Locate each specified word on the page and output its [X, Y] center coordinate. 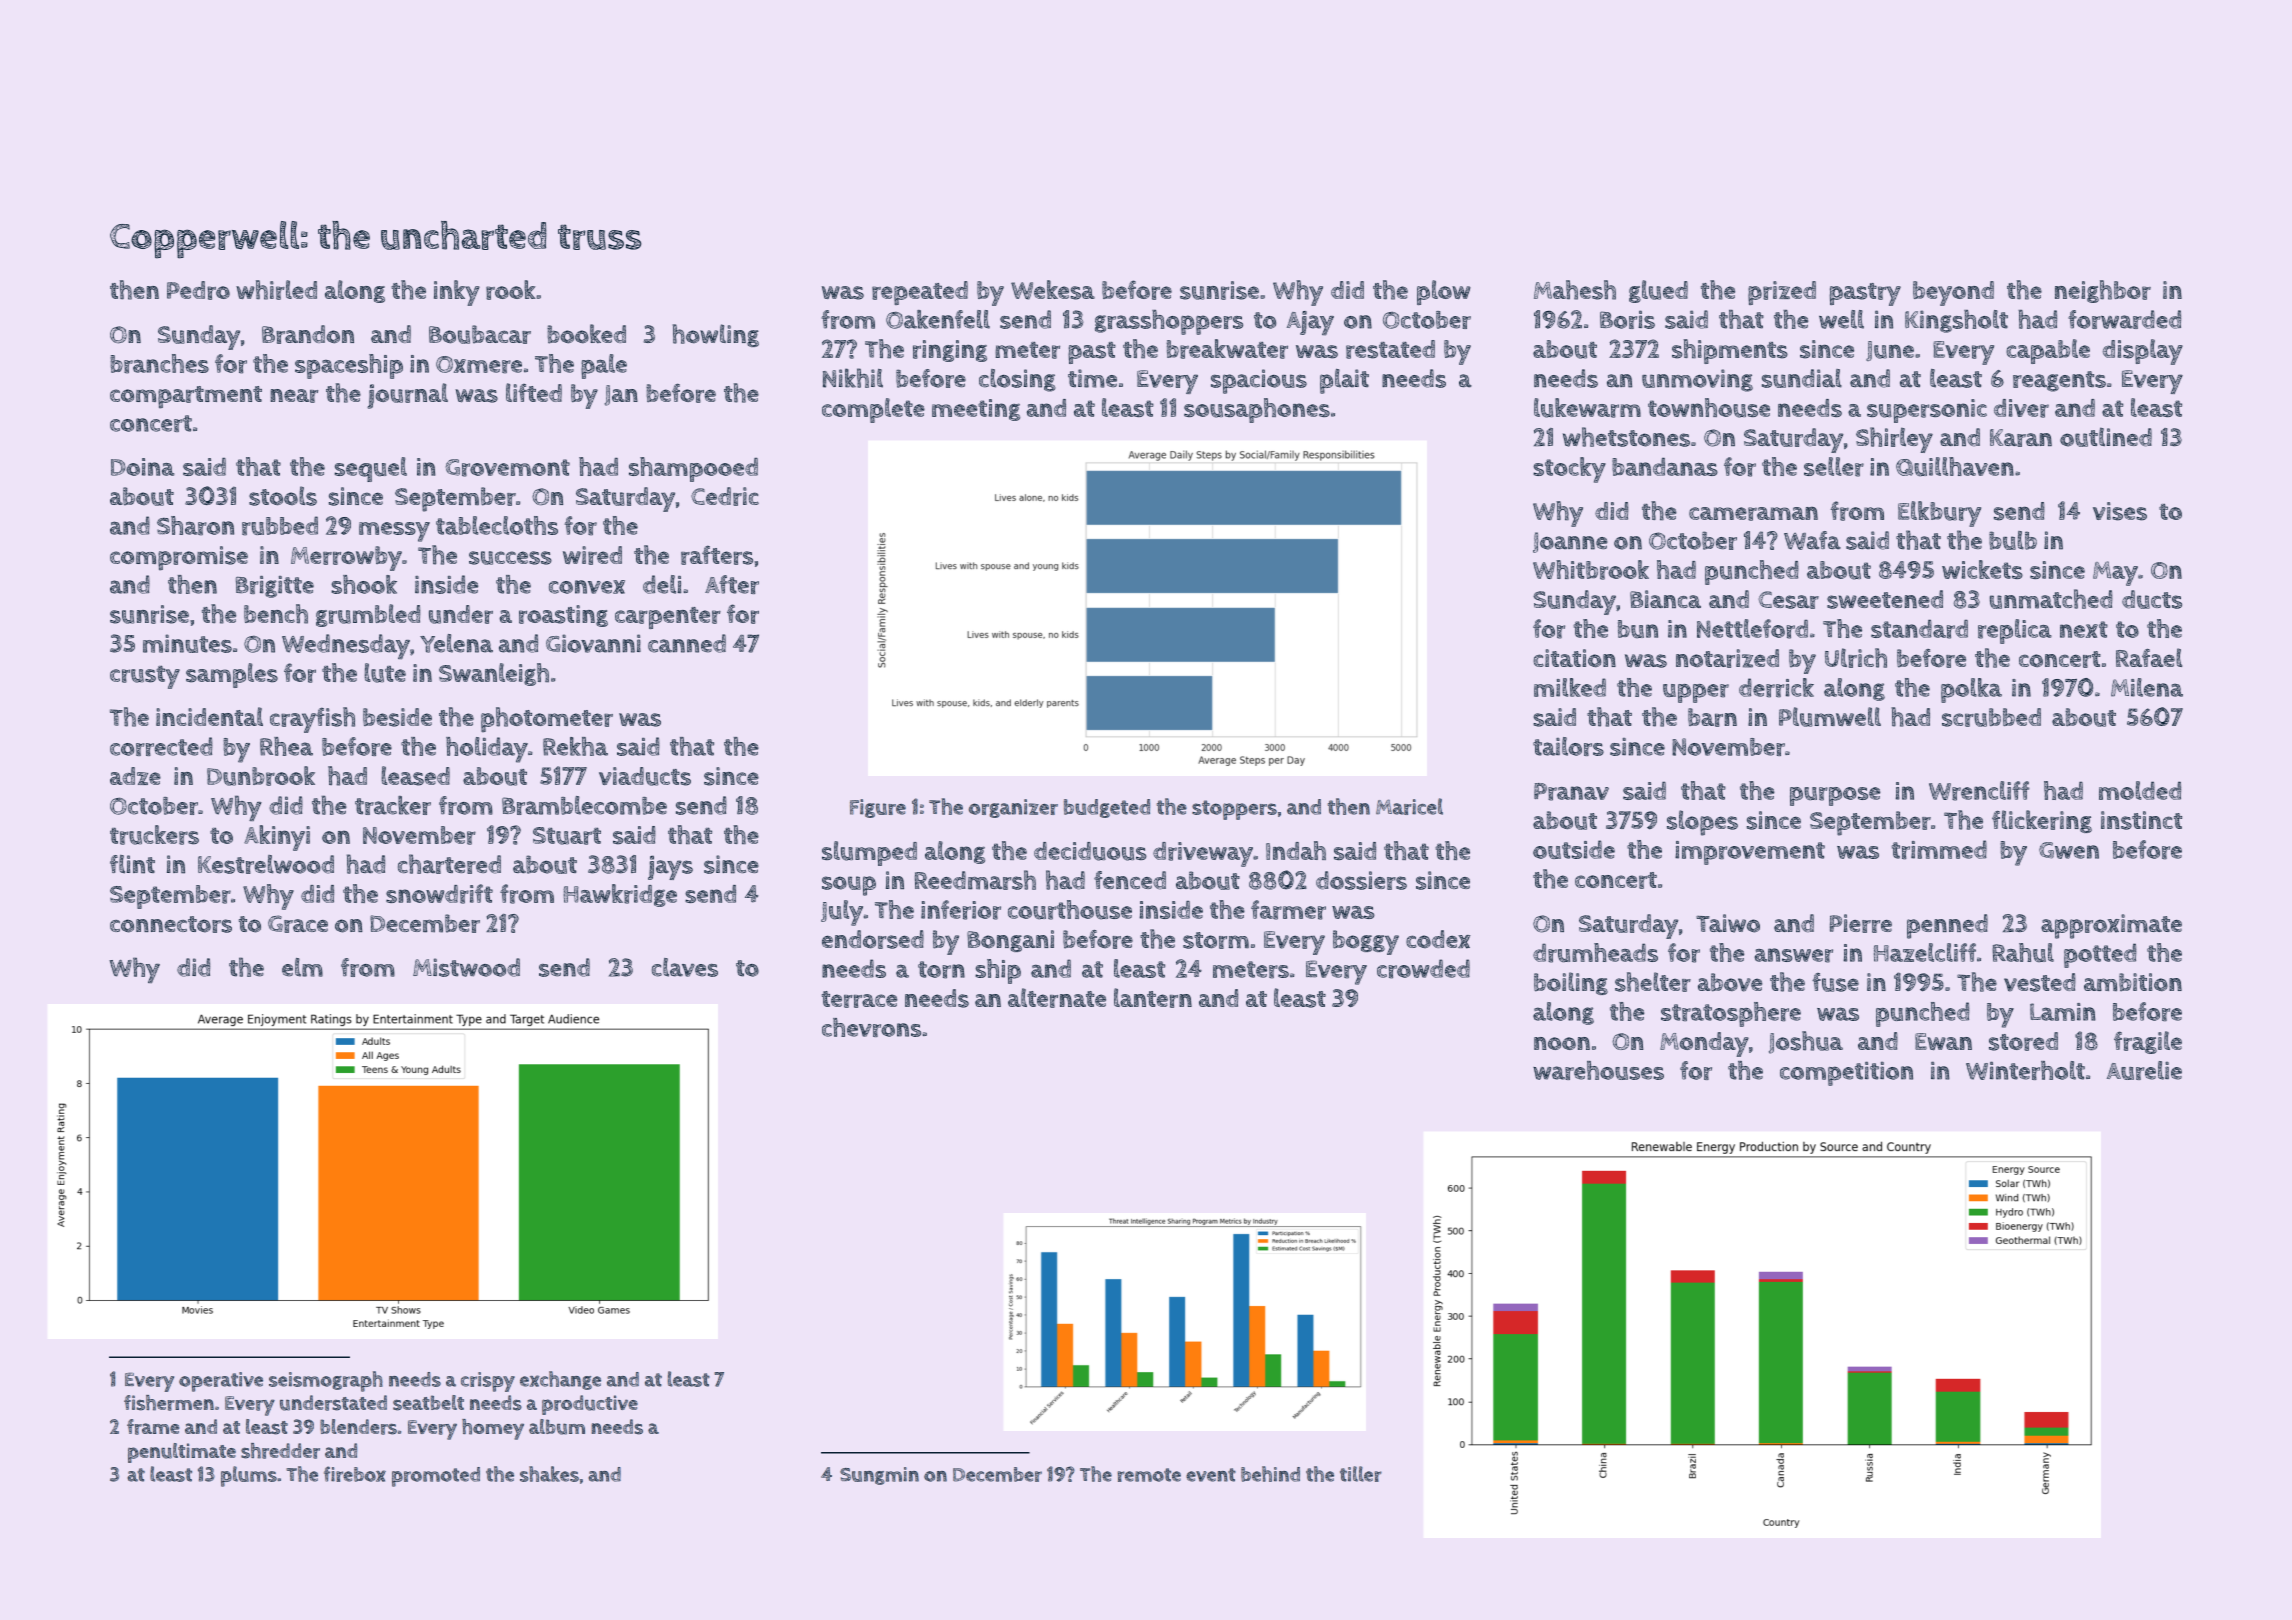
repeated [920, 293]
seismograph [326, 1381]
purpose [1835, 796]
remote [1149, 1475]
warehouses [1598, 1070]
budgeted [1107, 808]
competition [1846, 1074]
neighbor [2103, 291]
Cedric [725, 496]
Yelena [456, 643]
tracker [393, 805]
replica [2015, 631]
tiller [1361, 1474]
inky [457, 293]
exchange [560, 1380]
